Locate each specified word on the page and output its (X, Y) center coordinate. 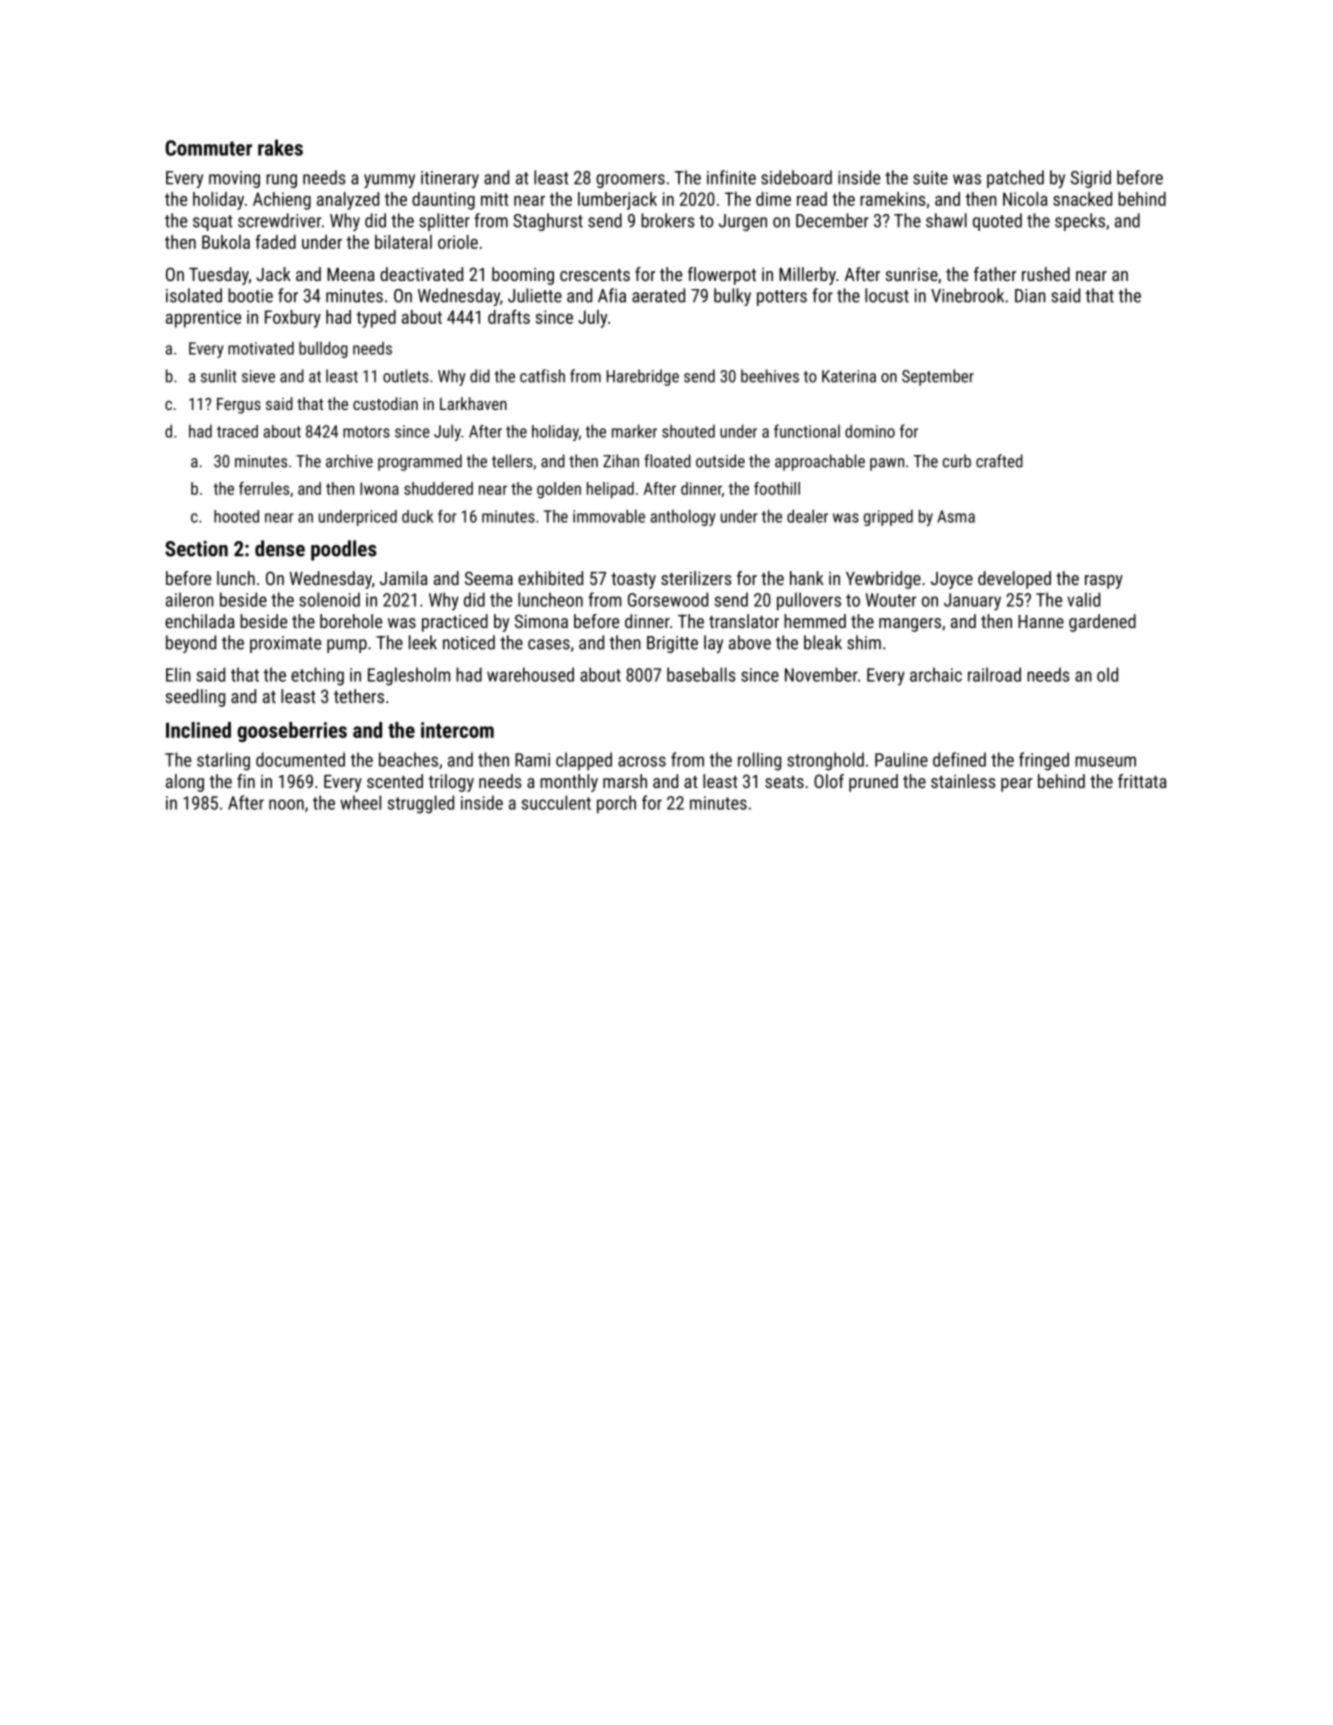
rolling (759, 761)
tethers (359, 696)
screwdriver (279, 220)
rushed (1046, 274)
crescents (595, 275)
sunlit (219, 376)
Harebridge (643, 377)
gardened (1102, 623)
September (938, 377)
